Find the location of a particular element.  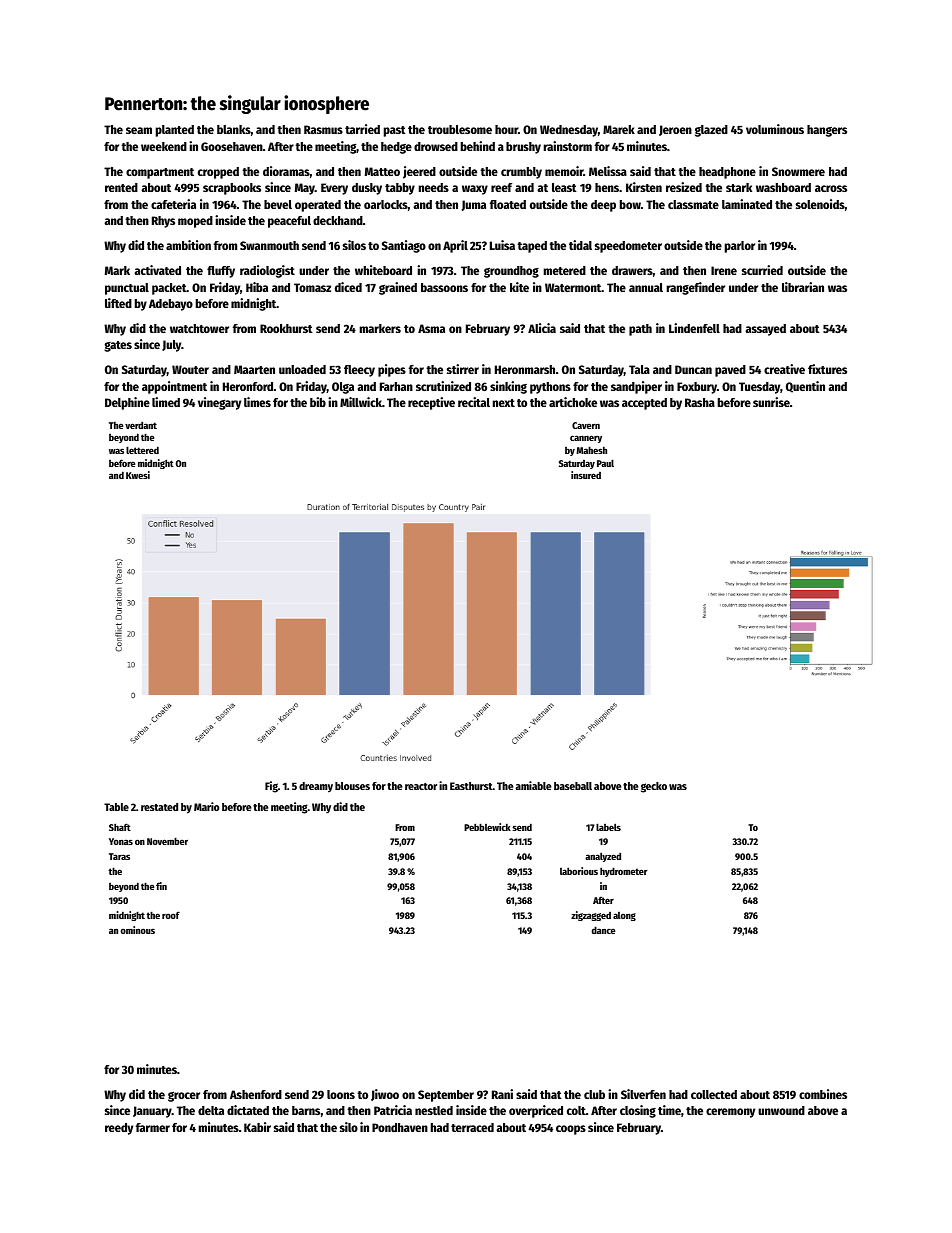

dance is located at coordinates (603, 930).
